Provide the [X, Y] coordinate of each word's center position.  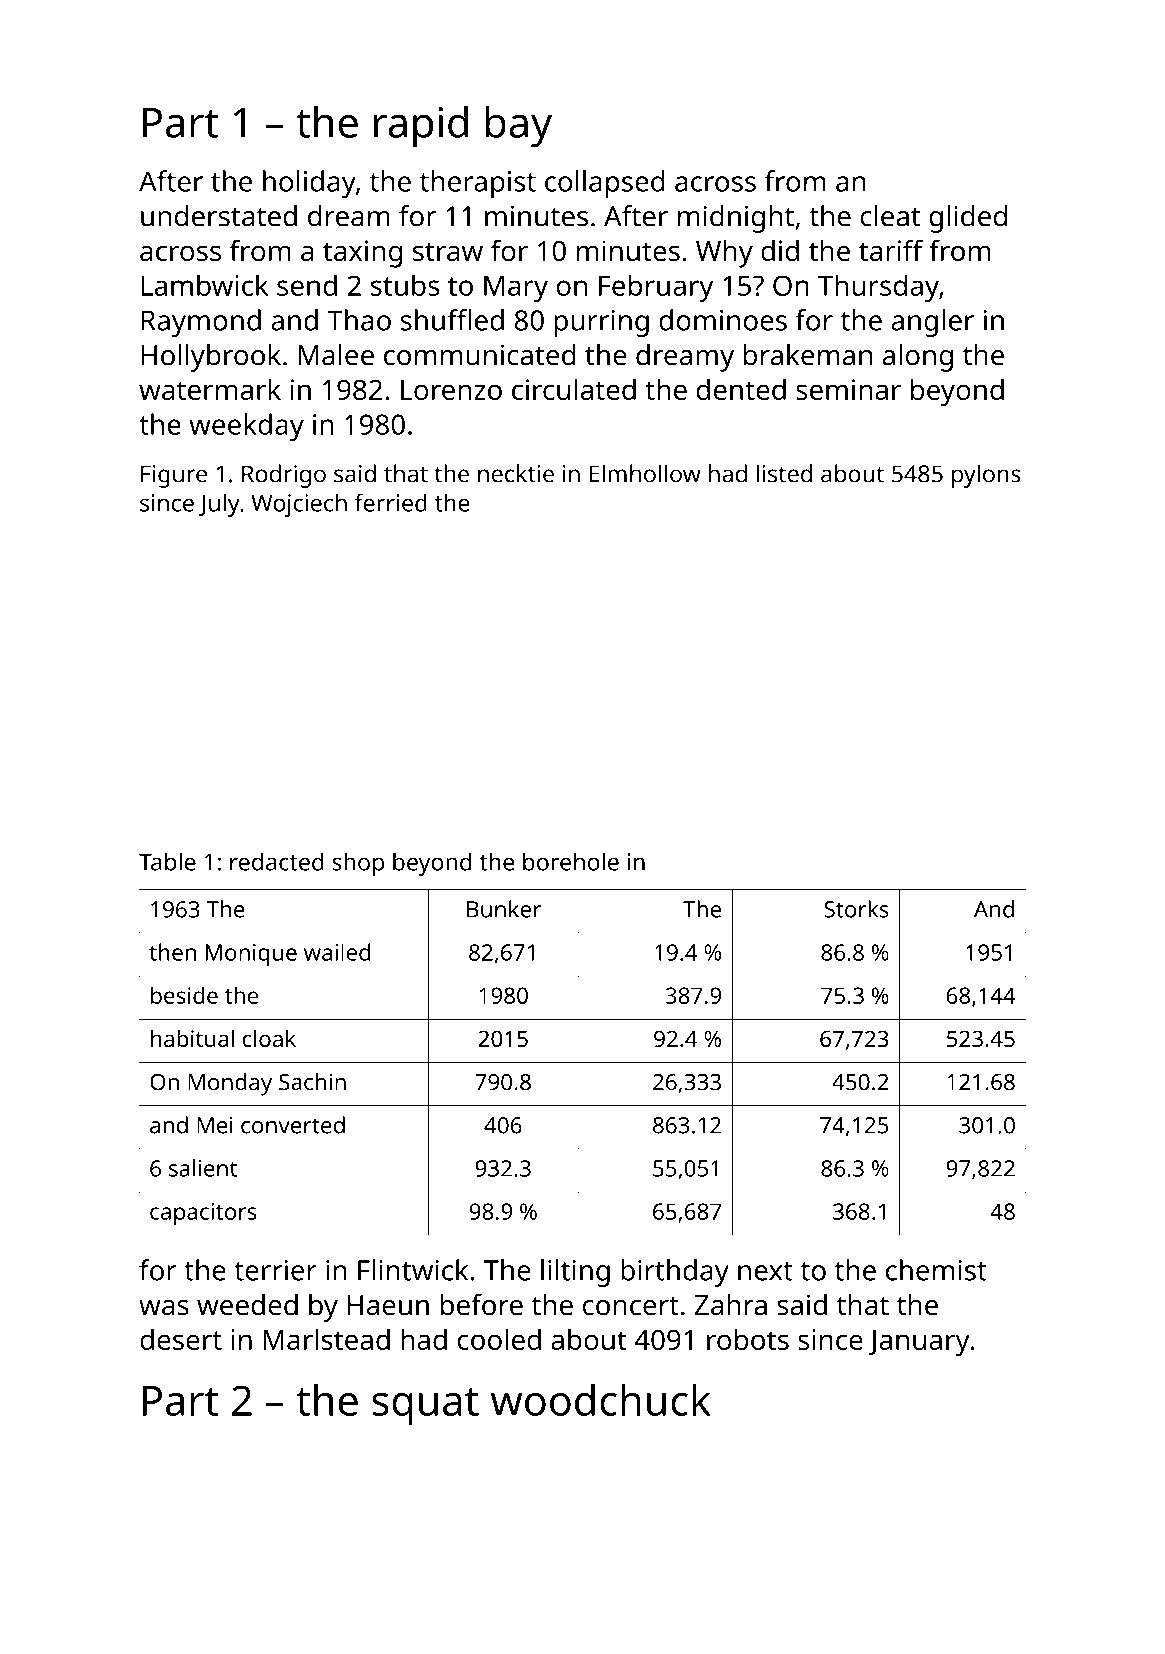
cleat [890, 216]
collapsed [605, 184]
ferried [391, 502]
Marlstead [326, 1339]
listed [784, 473]
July [219, 505]
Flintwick [413, 1270]
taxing [362, 254]
